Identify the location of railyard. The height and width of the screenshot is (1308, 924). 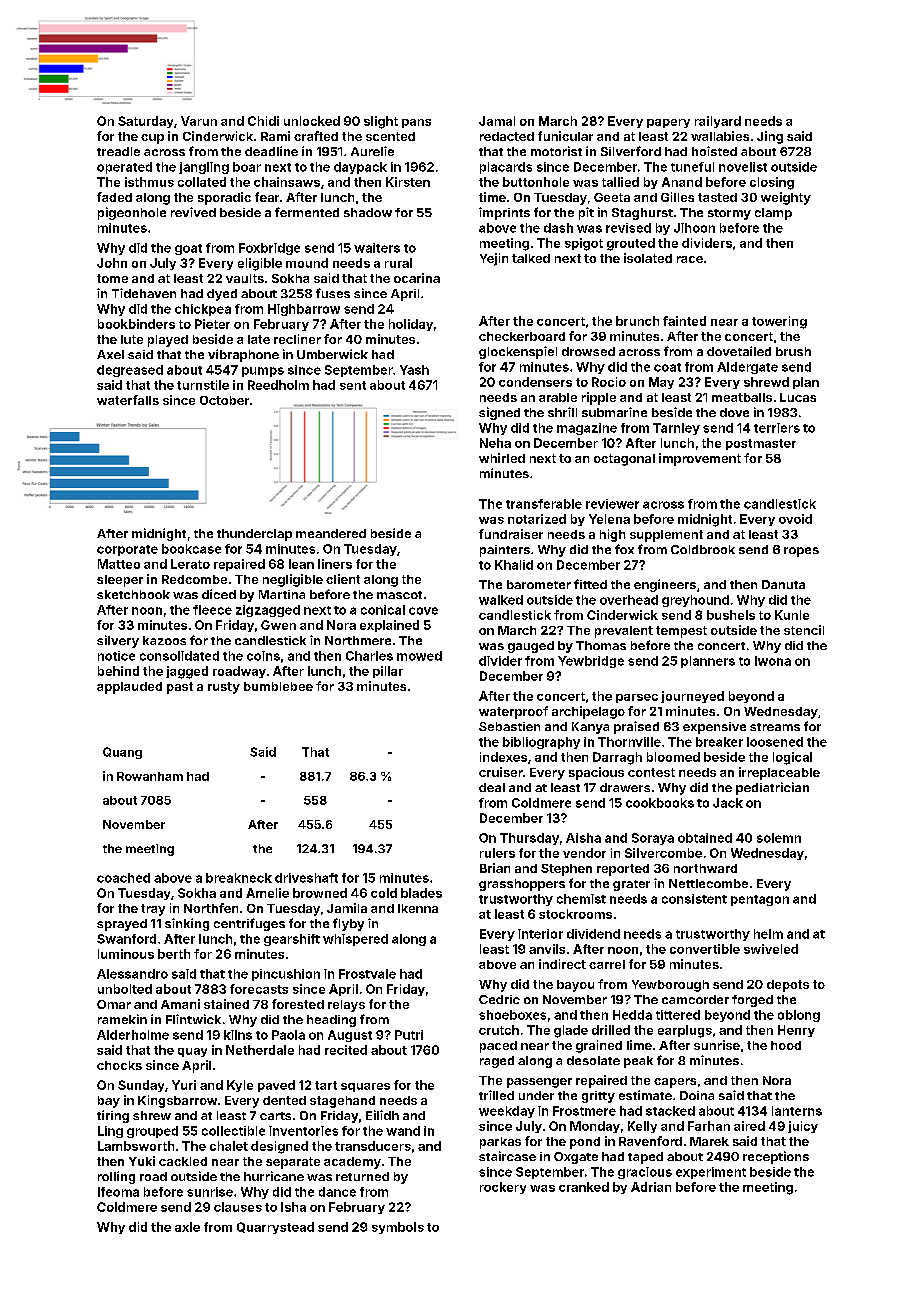
(718, 122).
